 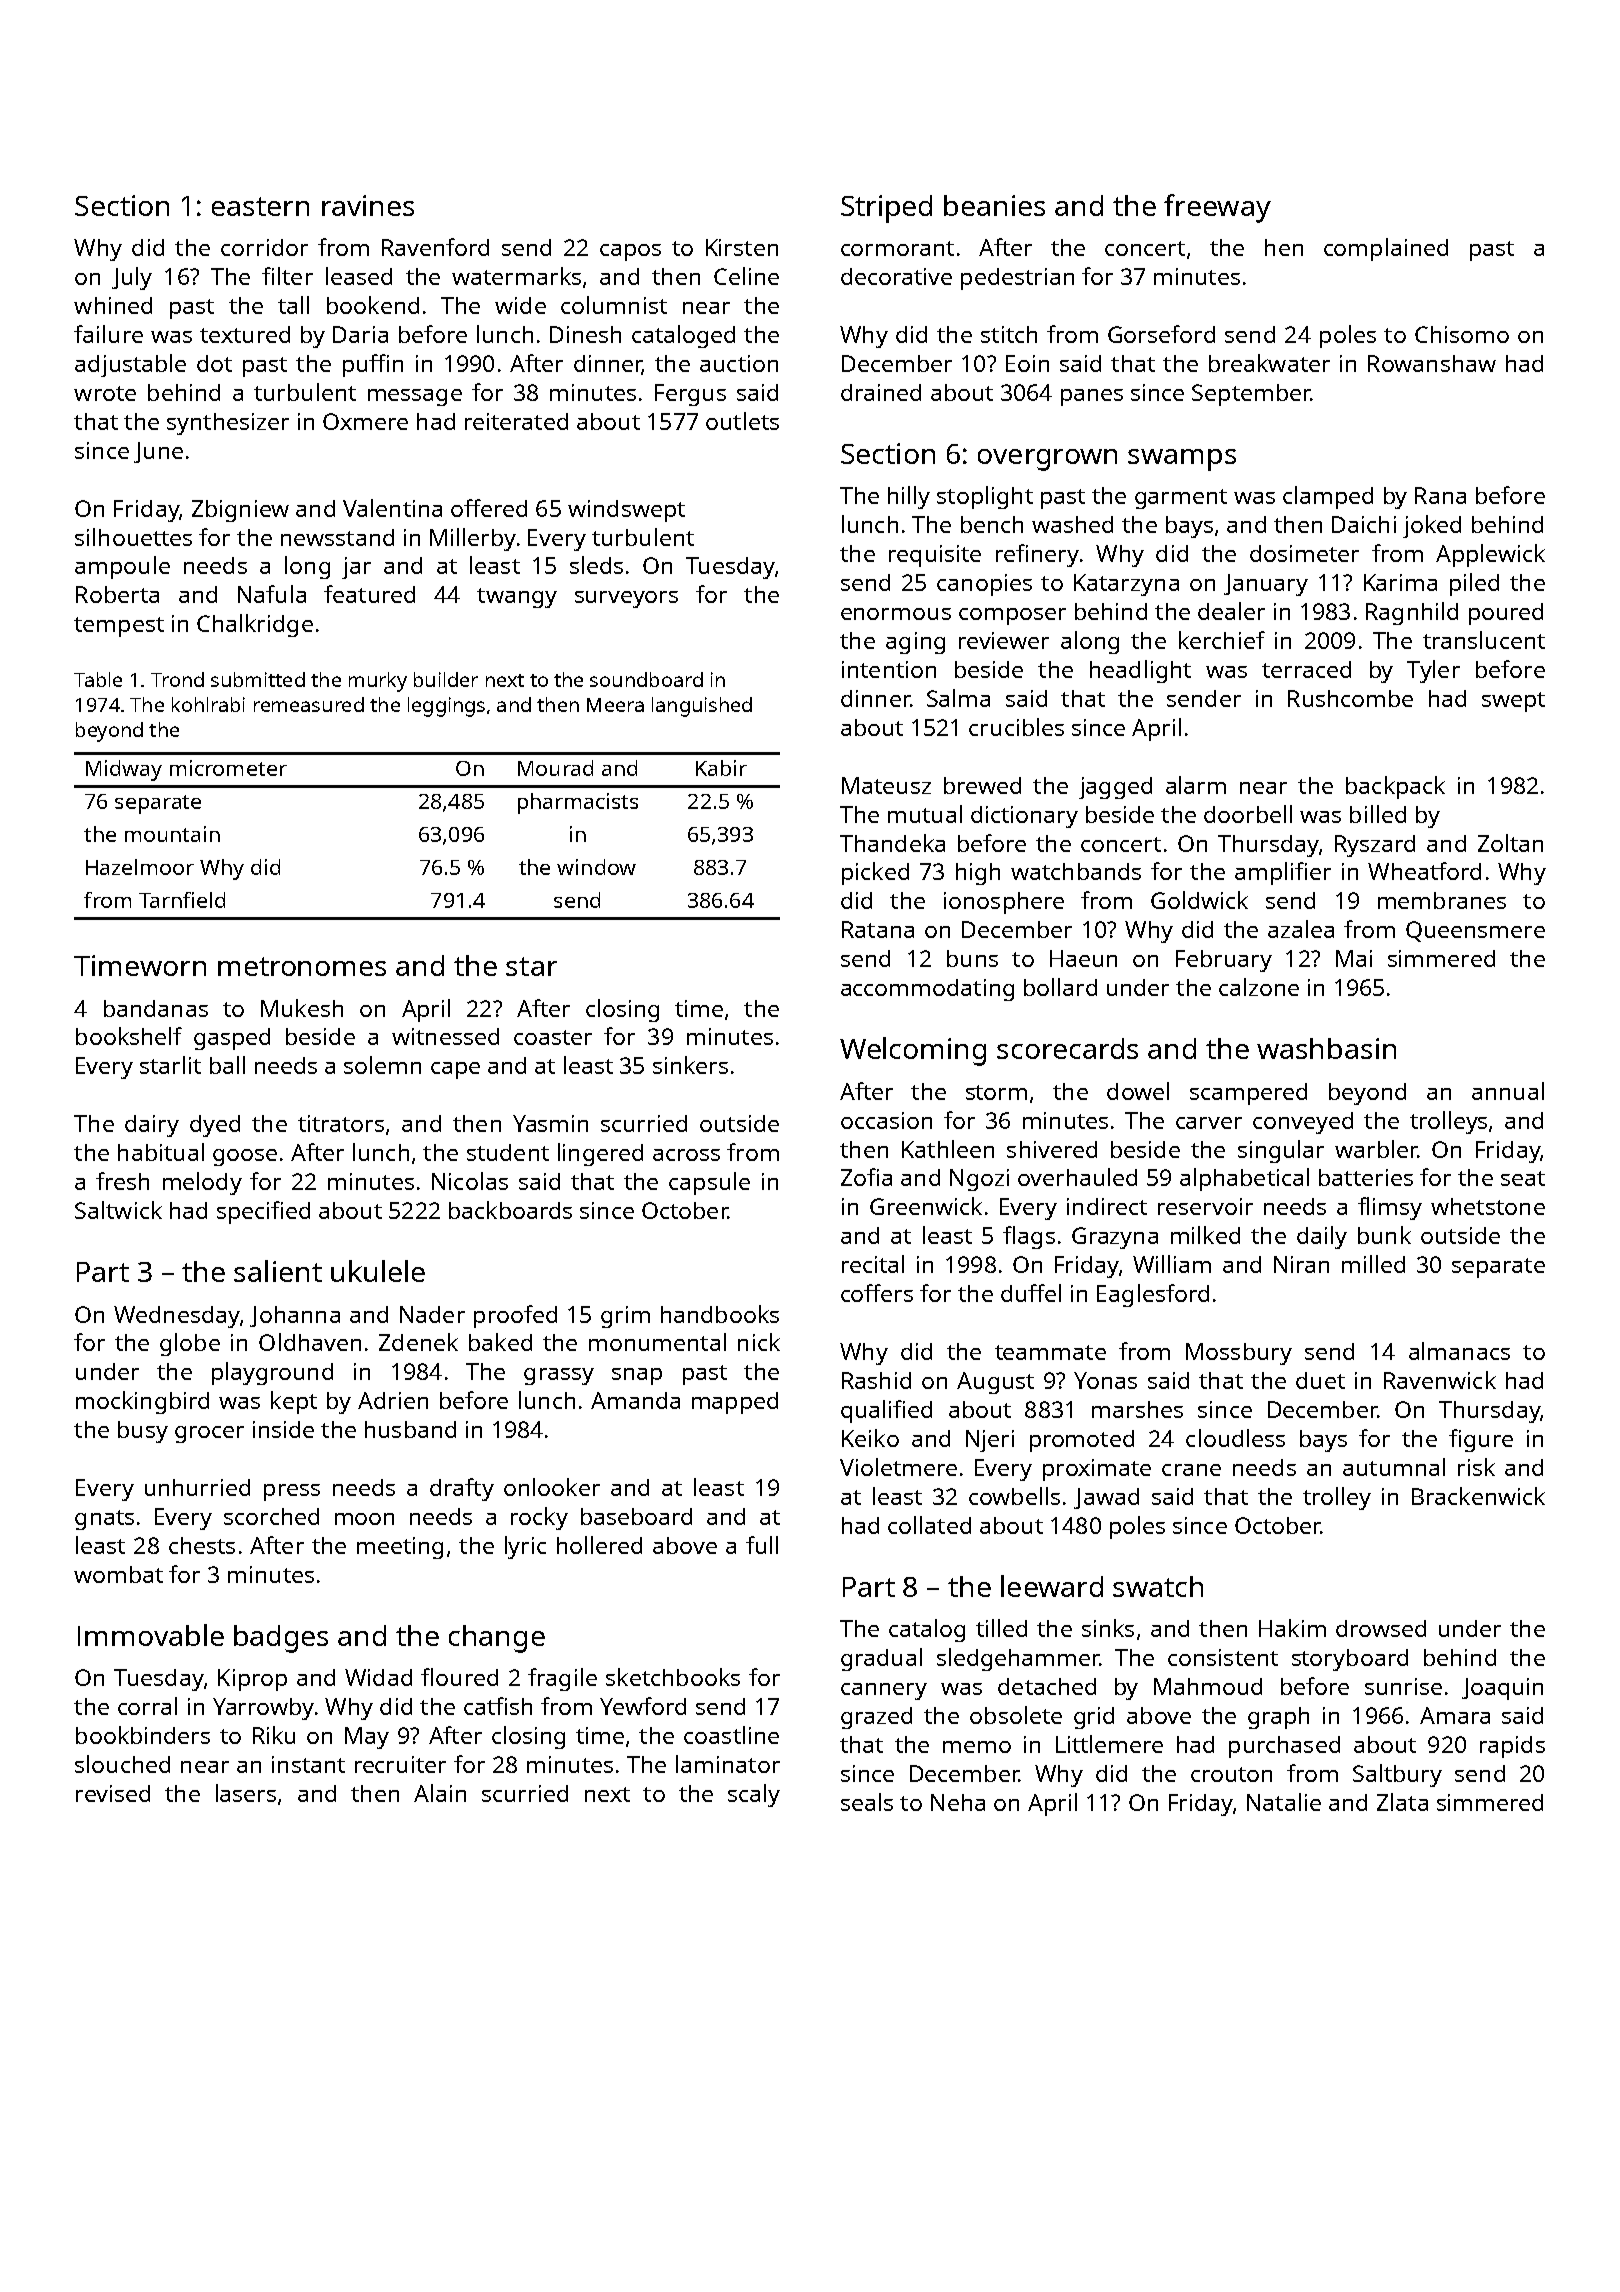 What do you see at coordinates (1386, 249) in the page?
I see `complained` at bounding box center [1386, 249].
